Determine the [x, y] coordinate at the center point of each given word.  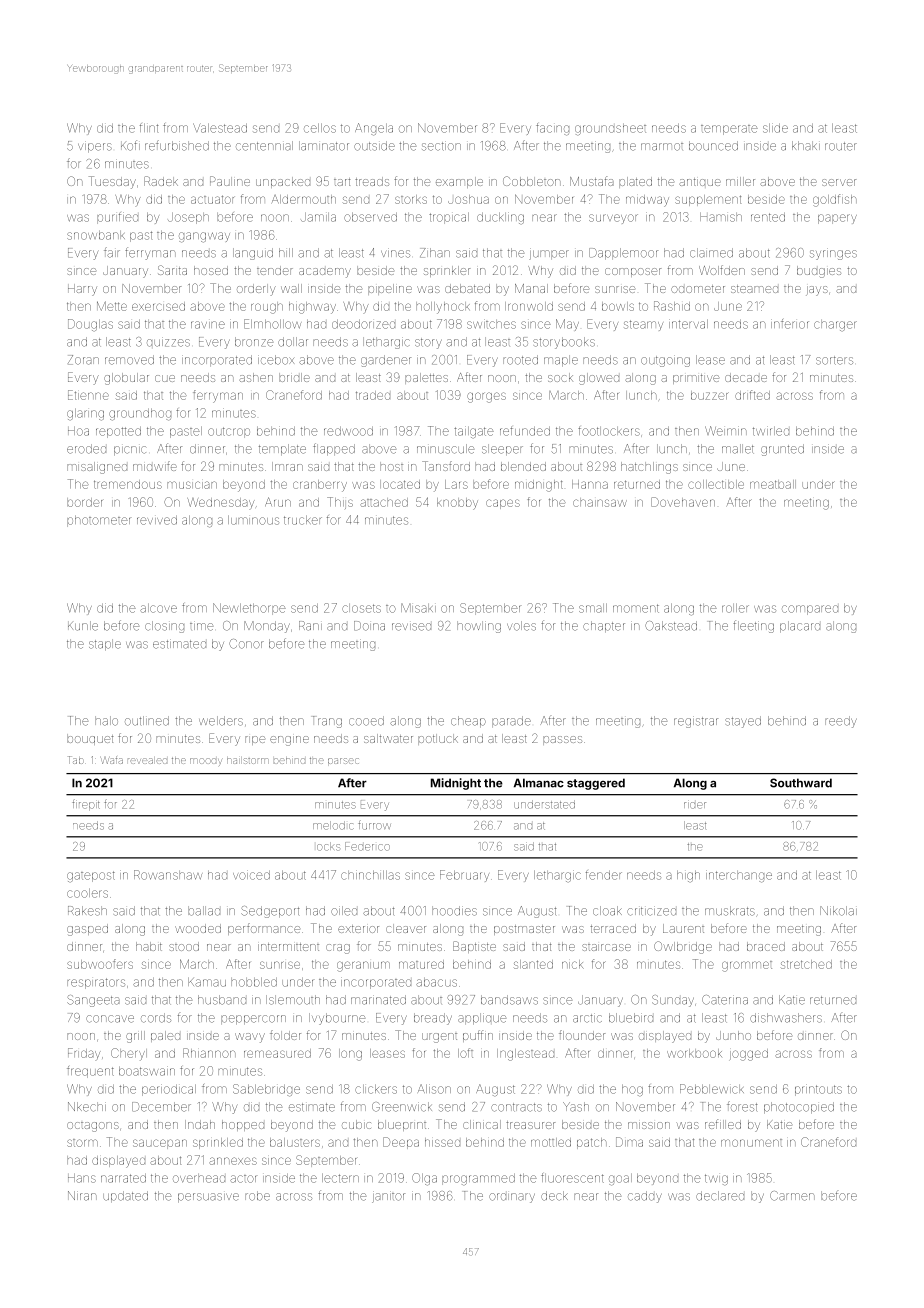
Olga [424, 1179]
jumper [549, 254]
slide [775, 128]
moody [206, 762]
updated [125, 1196]
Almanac [539, 783]
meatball [773, 484]
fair [112, 252]
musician [192, 485]
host [391, 466]
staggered [596, 784]
